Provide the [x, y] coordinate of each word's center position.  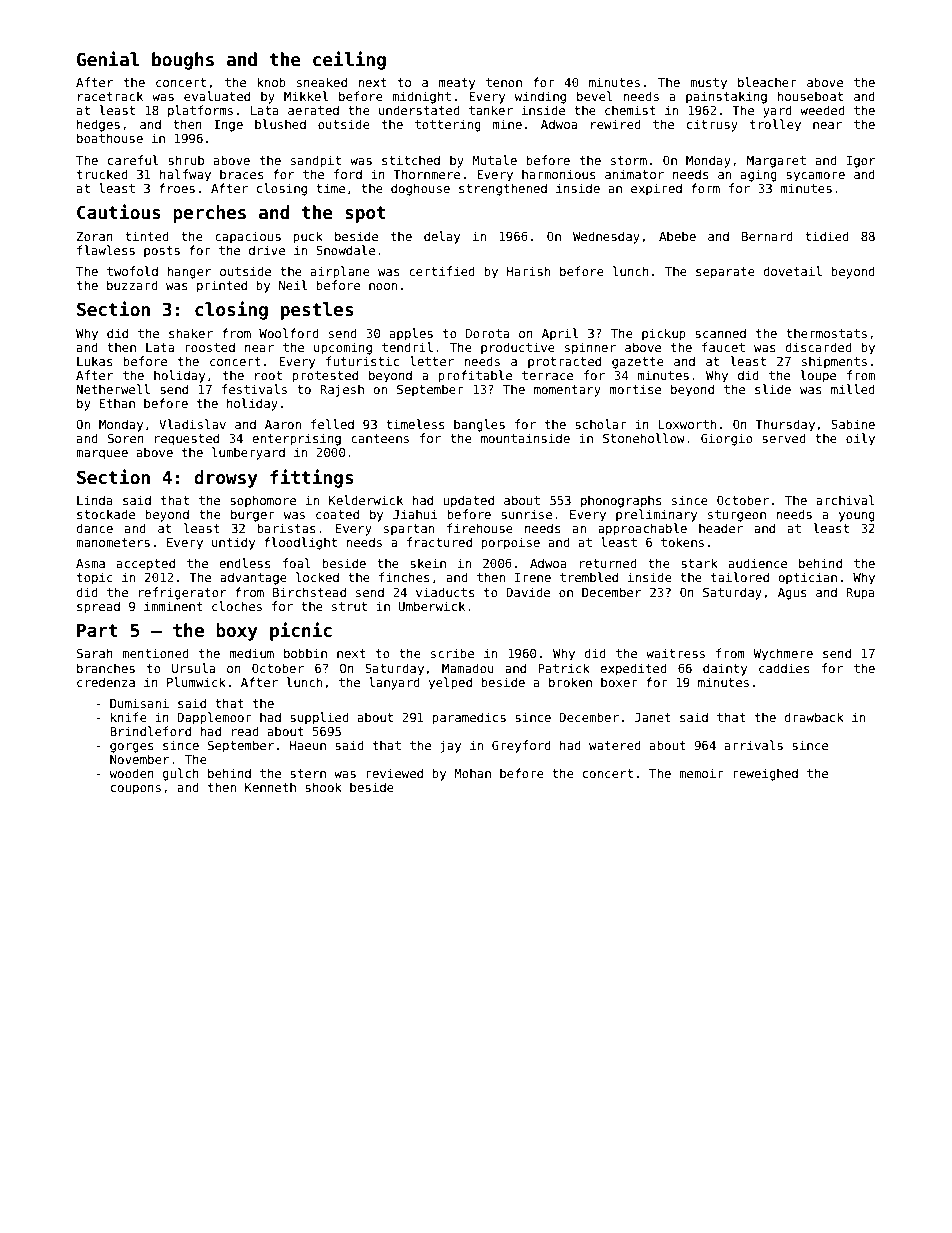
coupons [136, 790]
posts [162, 252]
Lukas [95, 361]
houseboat [810, 96]
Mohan [473, 773]
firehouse [480, 528]
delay [442, 237]
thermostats [826, 333]
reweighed [765, 774]
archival [845, 500]
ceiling [349, 60]
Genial [108, 59]
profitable [475, 376]
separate [725, 273]
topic [95, 578]
